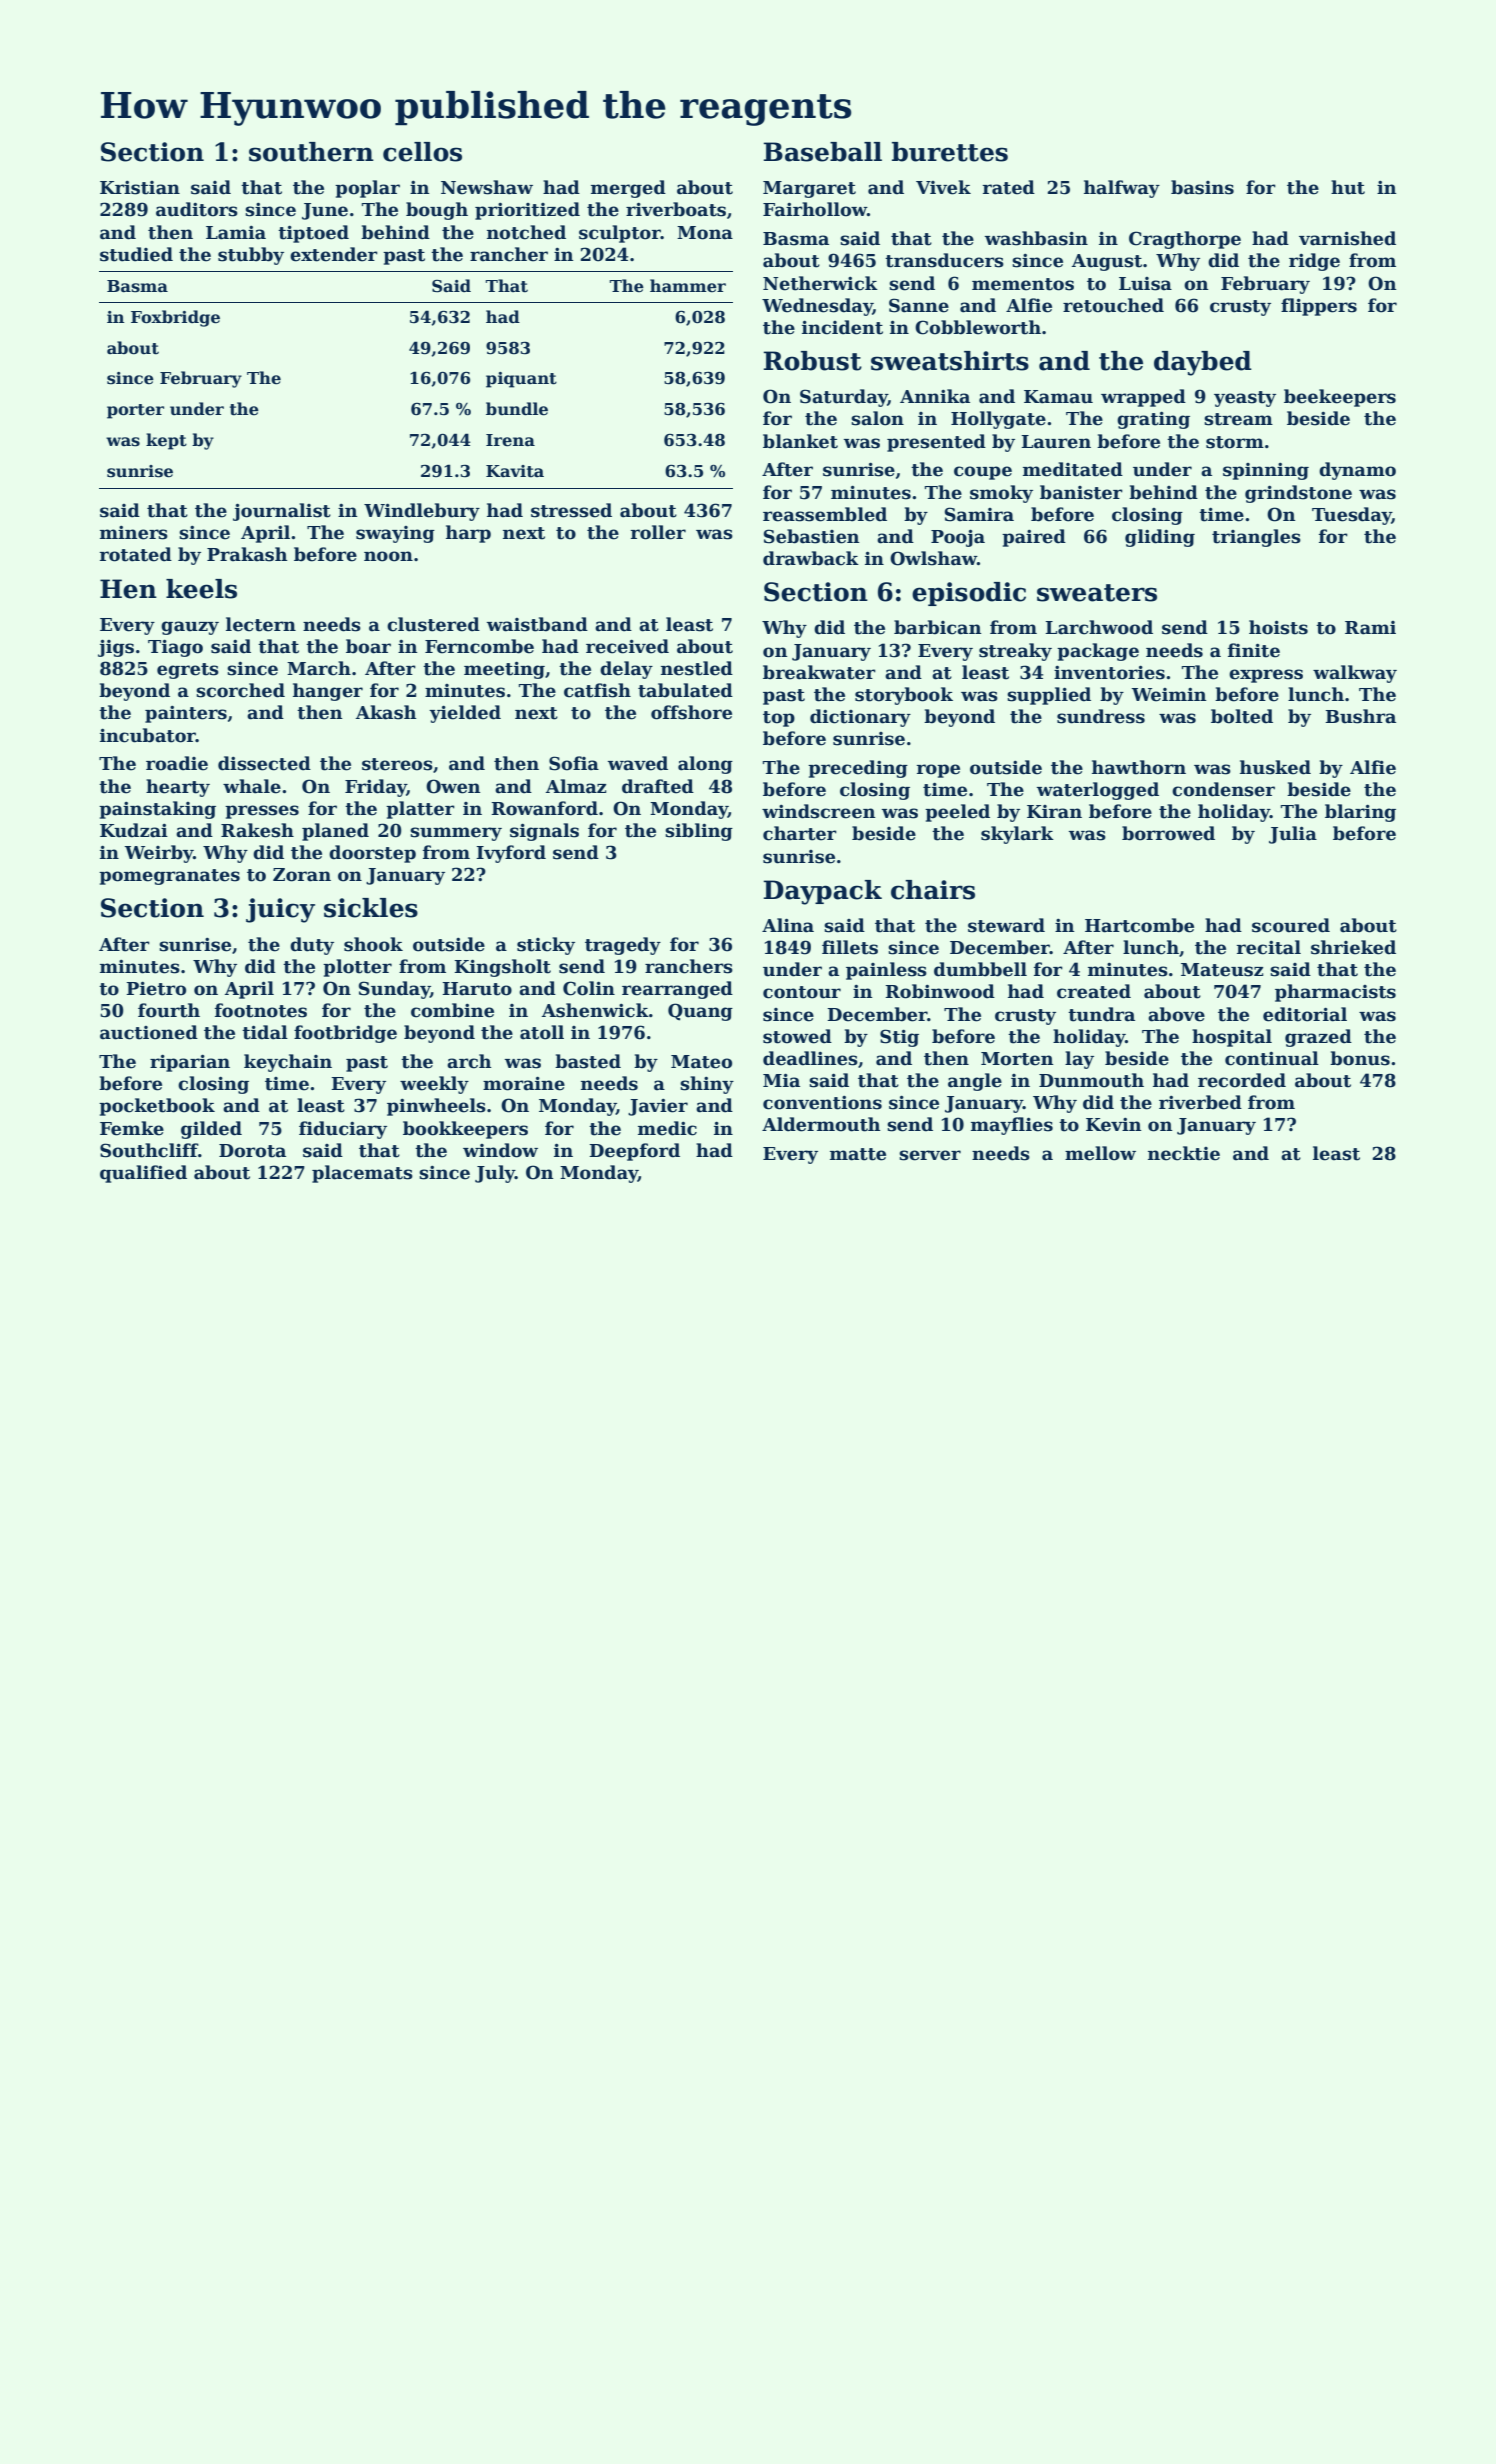  I want to click on hut, so click(1348, 187).
